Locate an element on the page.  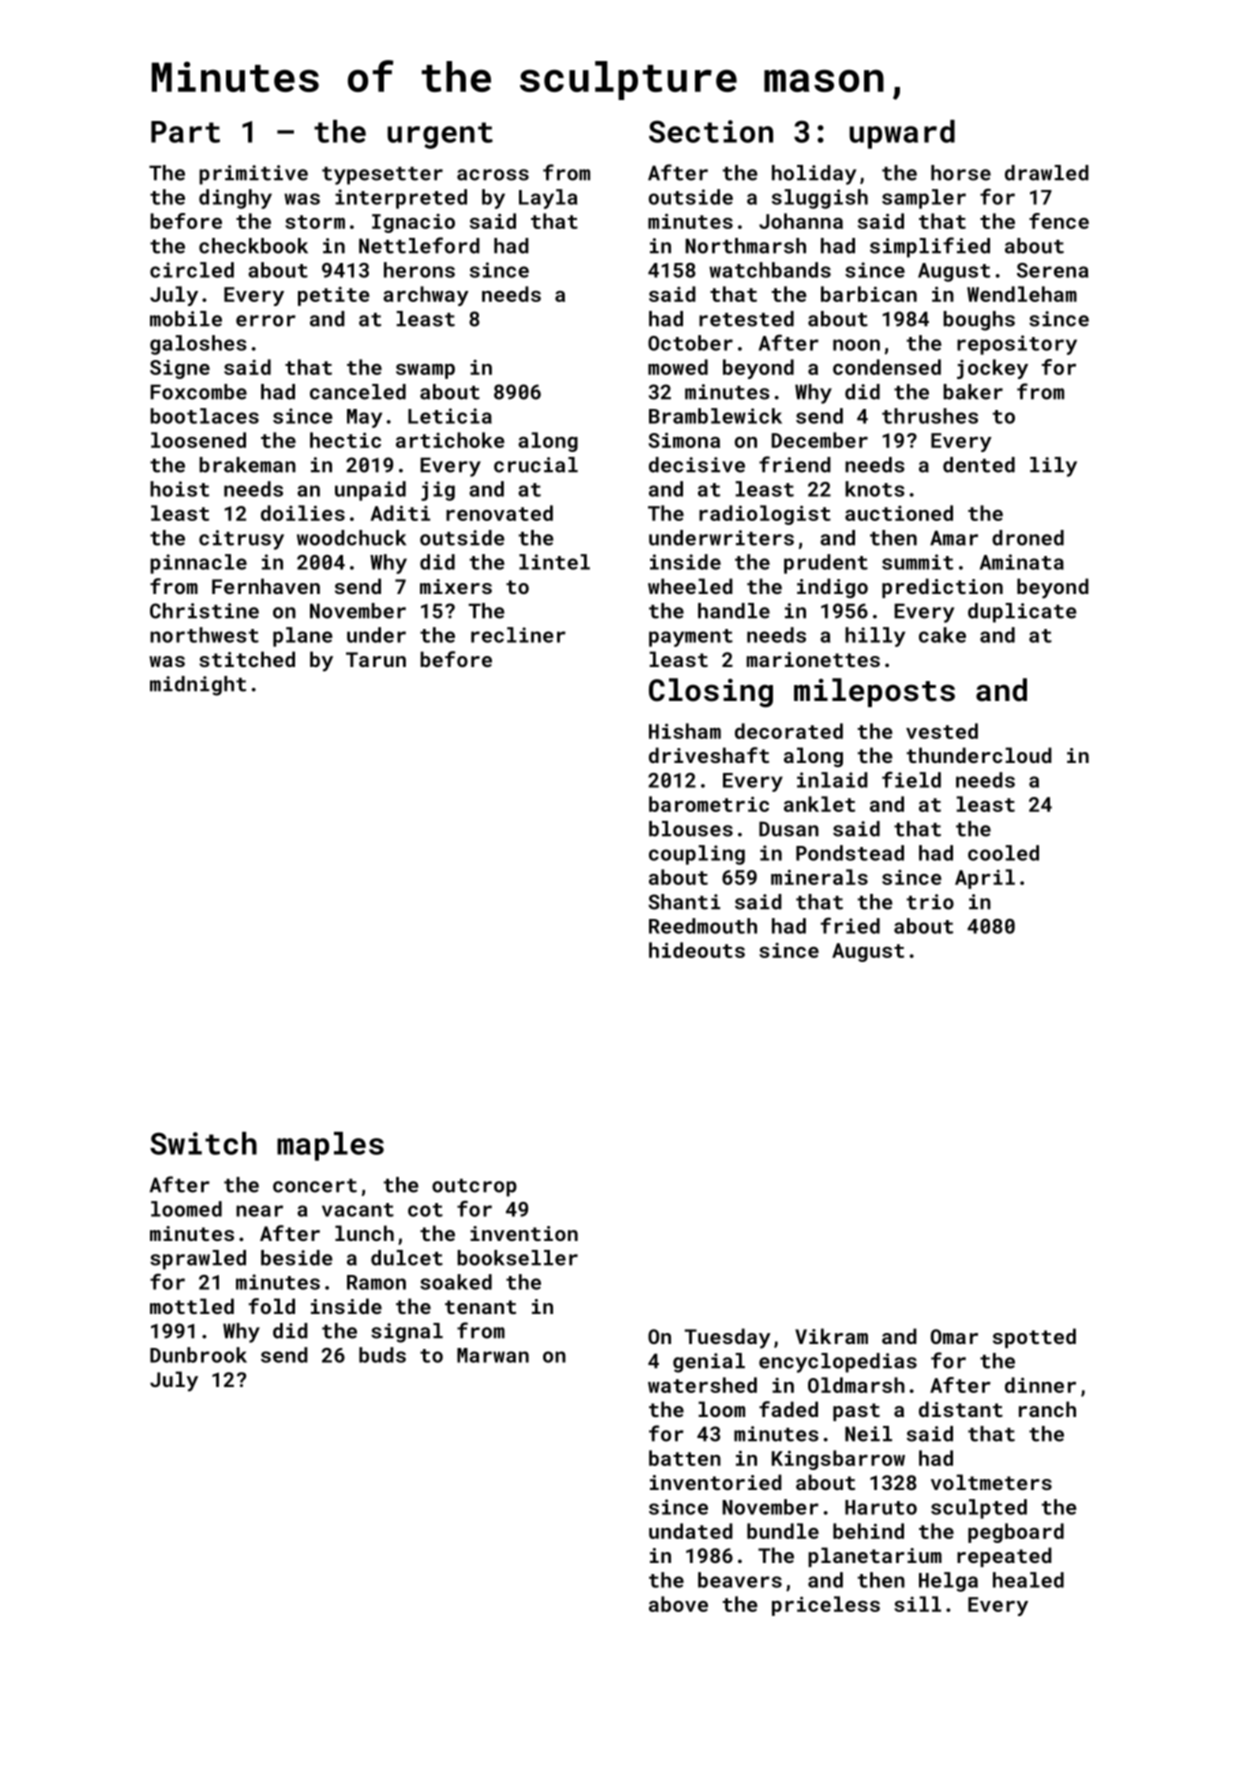
fried is located at coordinates (850, 925).
